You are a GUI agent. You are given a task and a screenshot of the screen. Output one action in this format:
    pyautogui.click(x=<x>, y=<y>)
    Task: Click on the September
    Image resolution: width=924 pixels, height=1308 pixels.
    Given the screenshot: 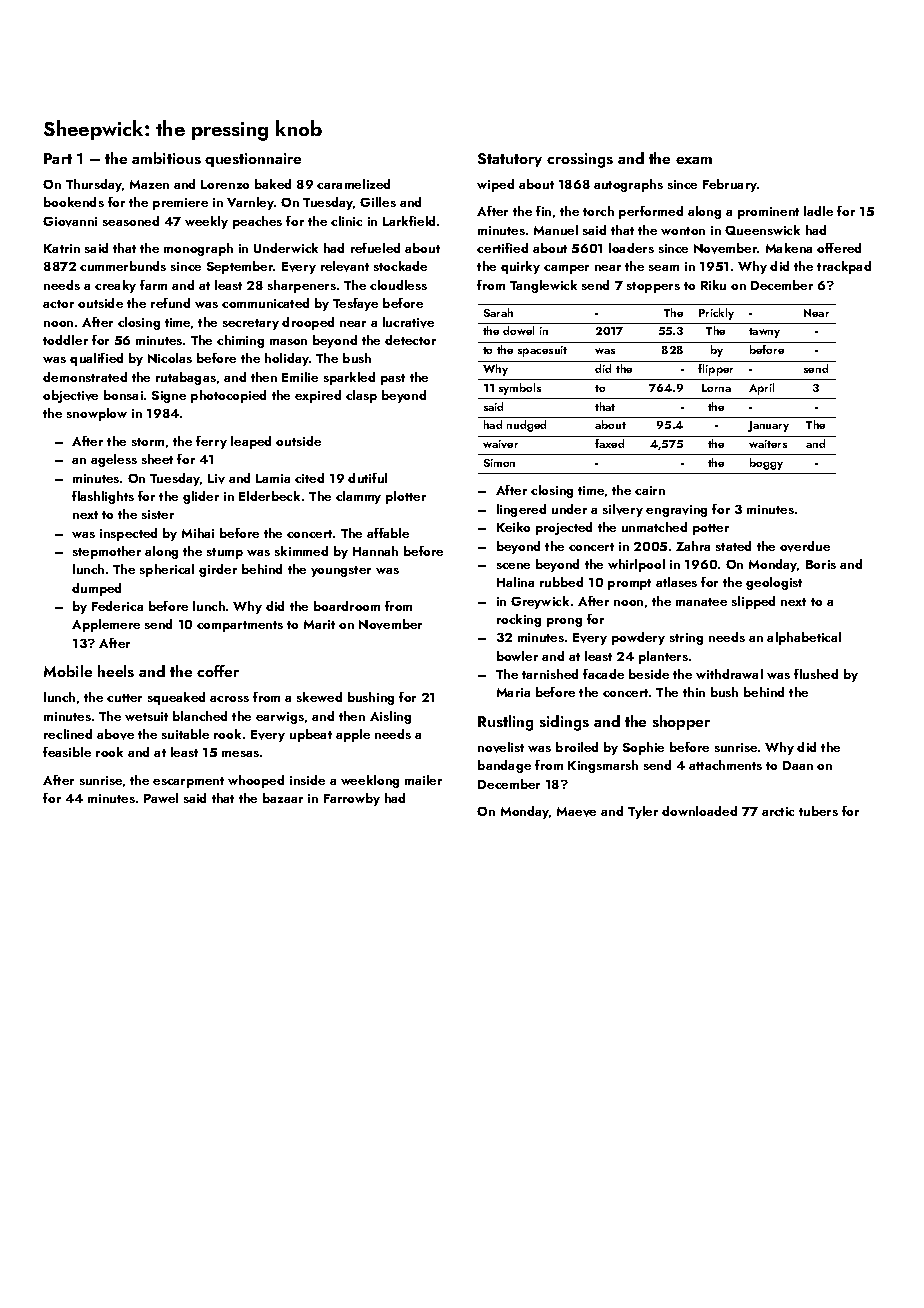 What is the action you would take?
    pyautogui.click(x=240, y=267)
